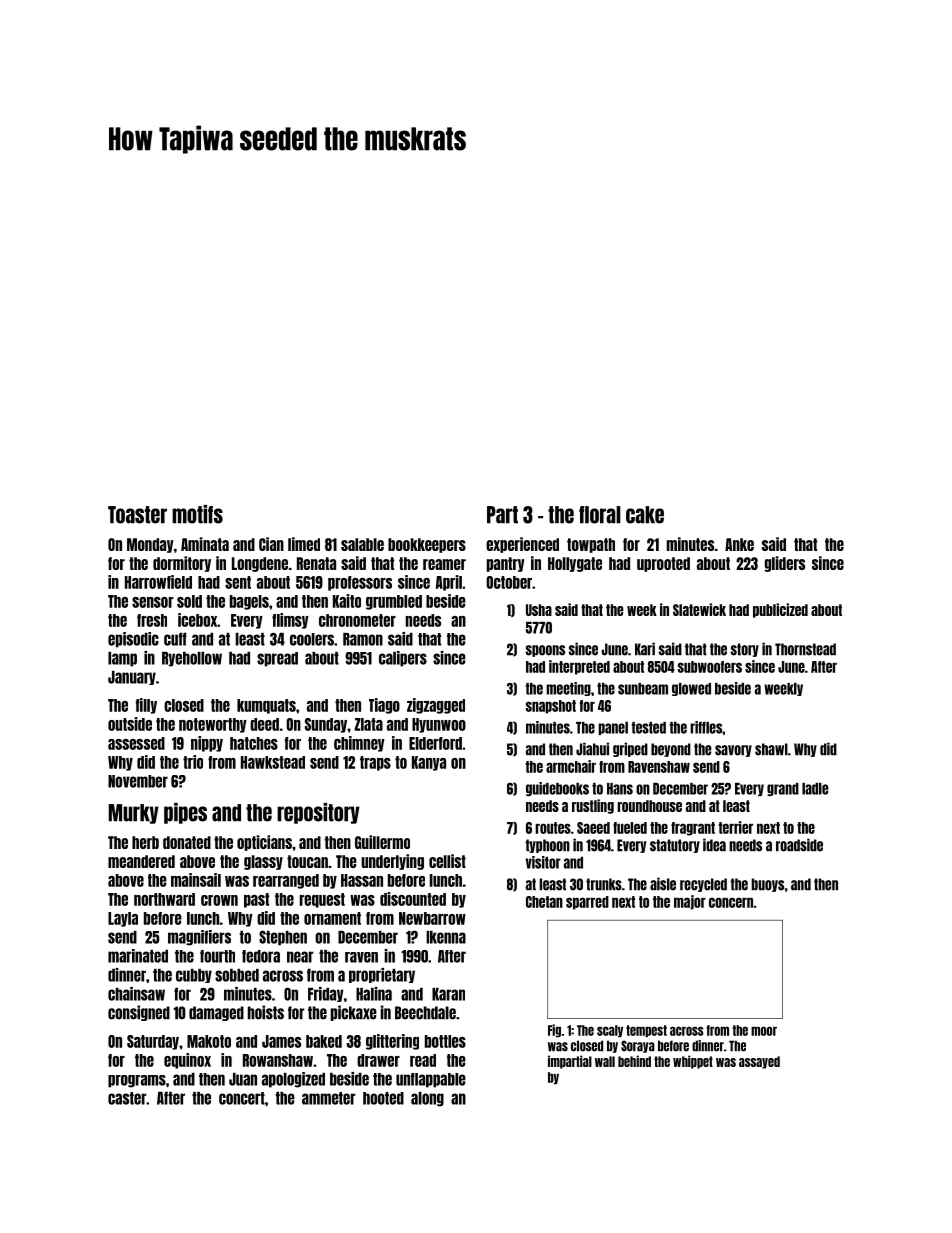 The image size is (952, 1233). Describe the element at coordinates (318, 813) in the screenshot. I see `repository` at that location.
